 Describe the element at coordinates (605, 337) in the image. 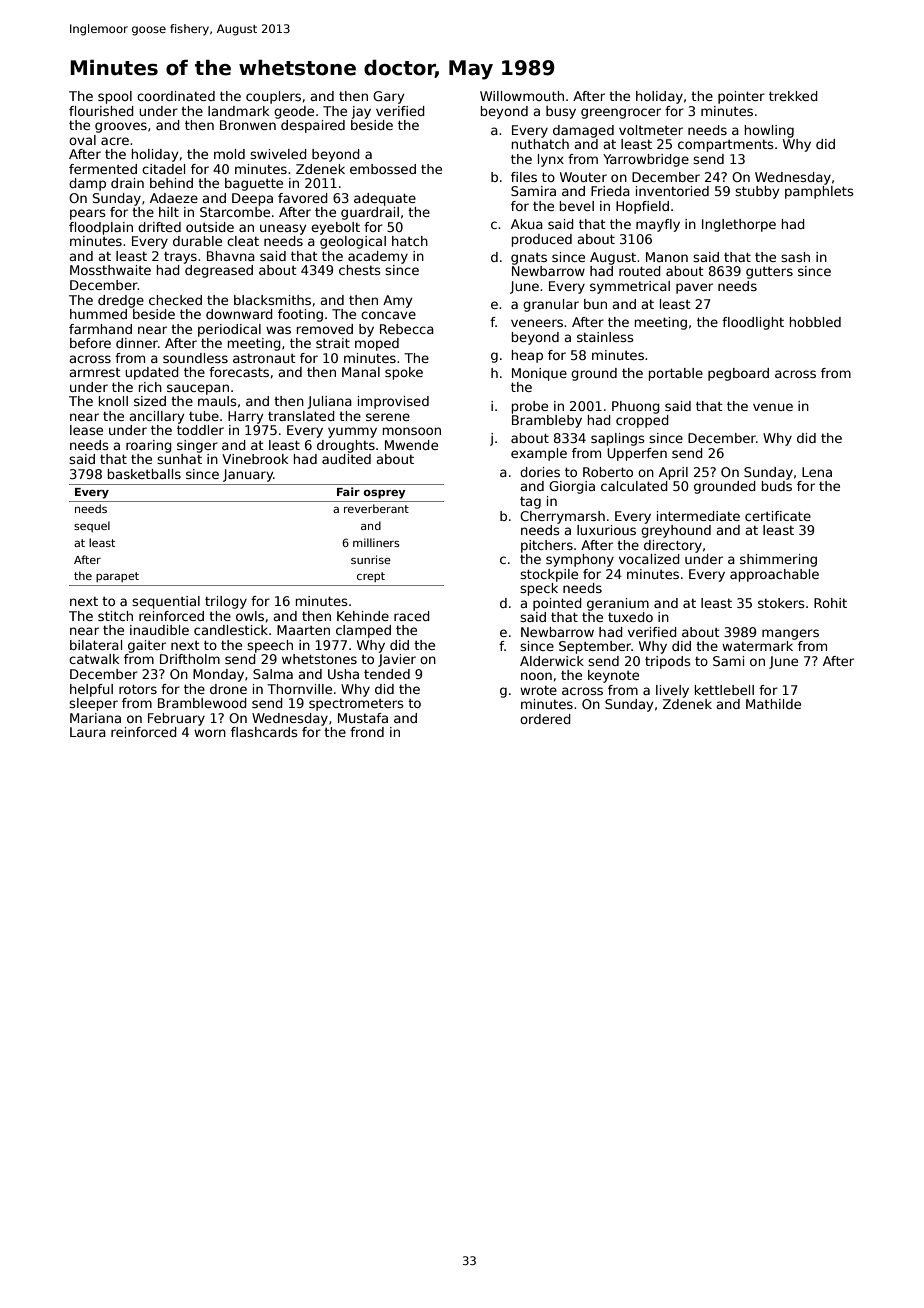

I see `stainless` at that location.
